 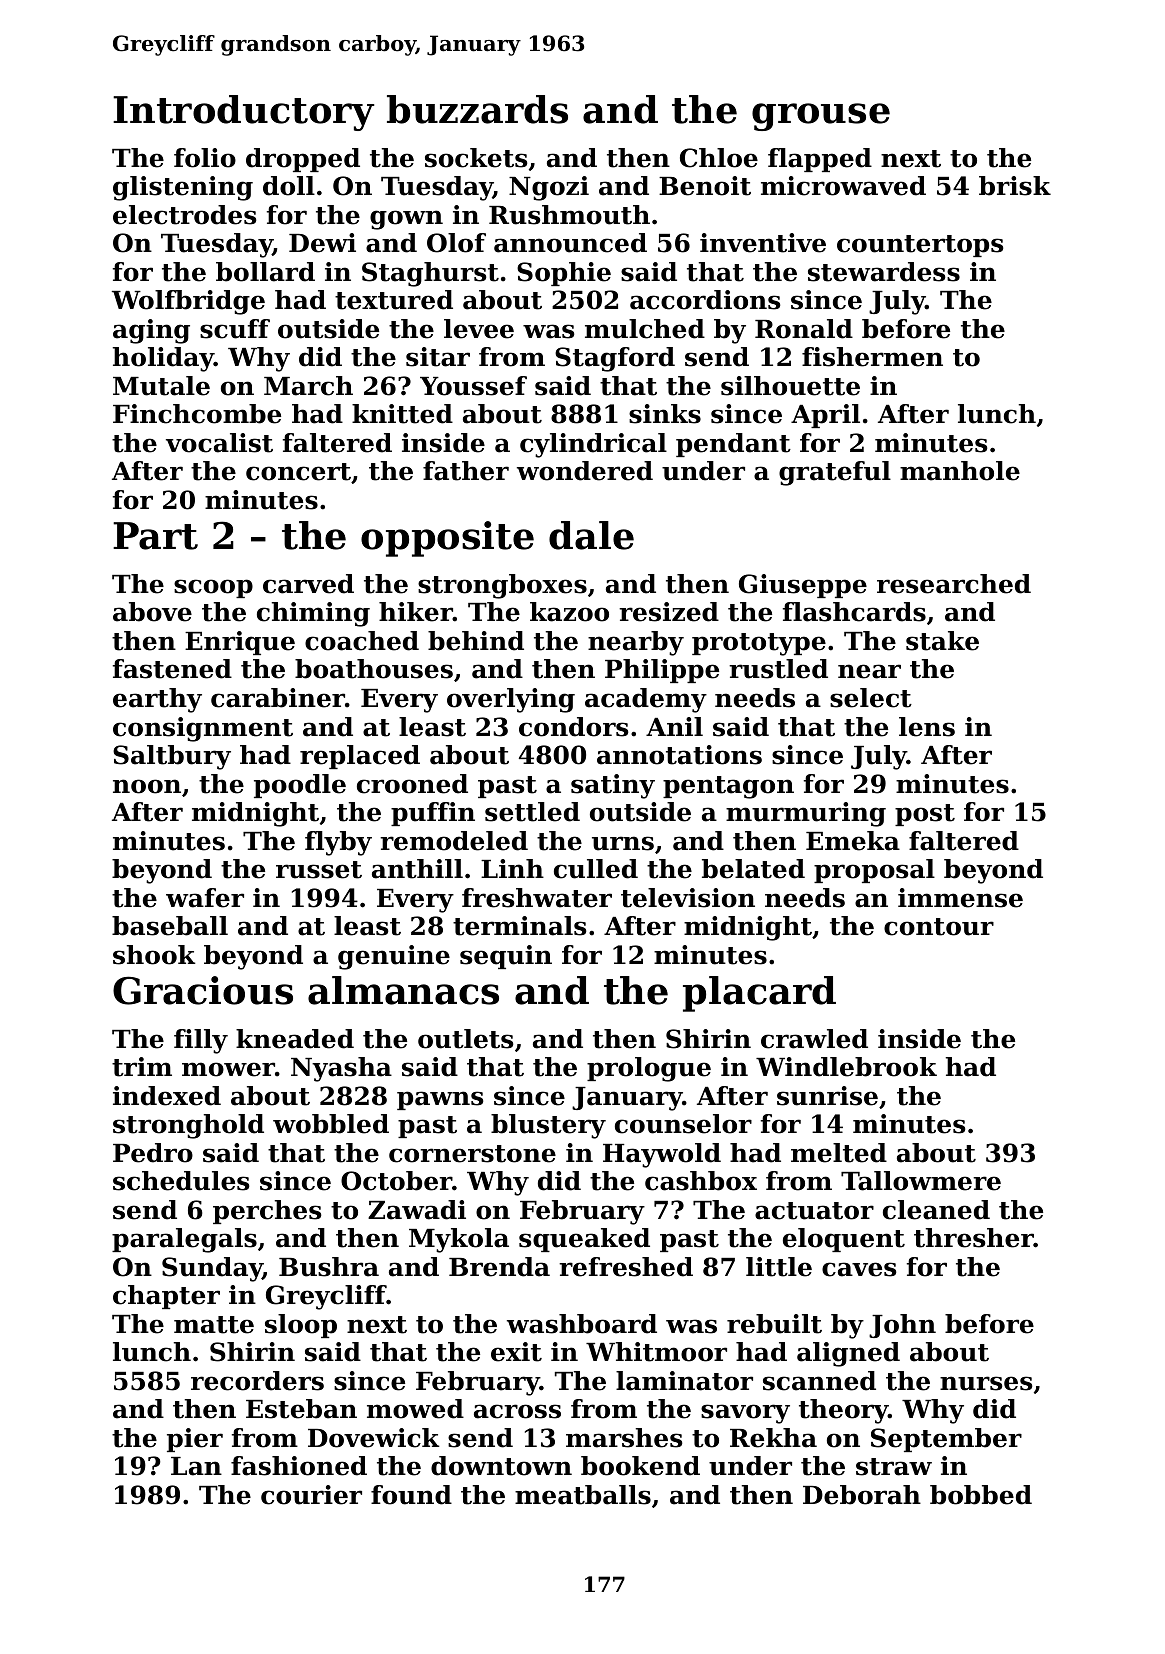 I want to click on Wolfbridge, so click(x=188, y=302).
